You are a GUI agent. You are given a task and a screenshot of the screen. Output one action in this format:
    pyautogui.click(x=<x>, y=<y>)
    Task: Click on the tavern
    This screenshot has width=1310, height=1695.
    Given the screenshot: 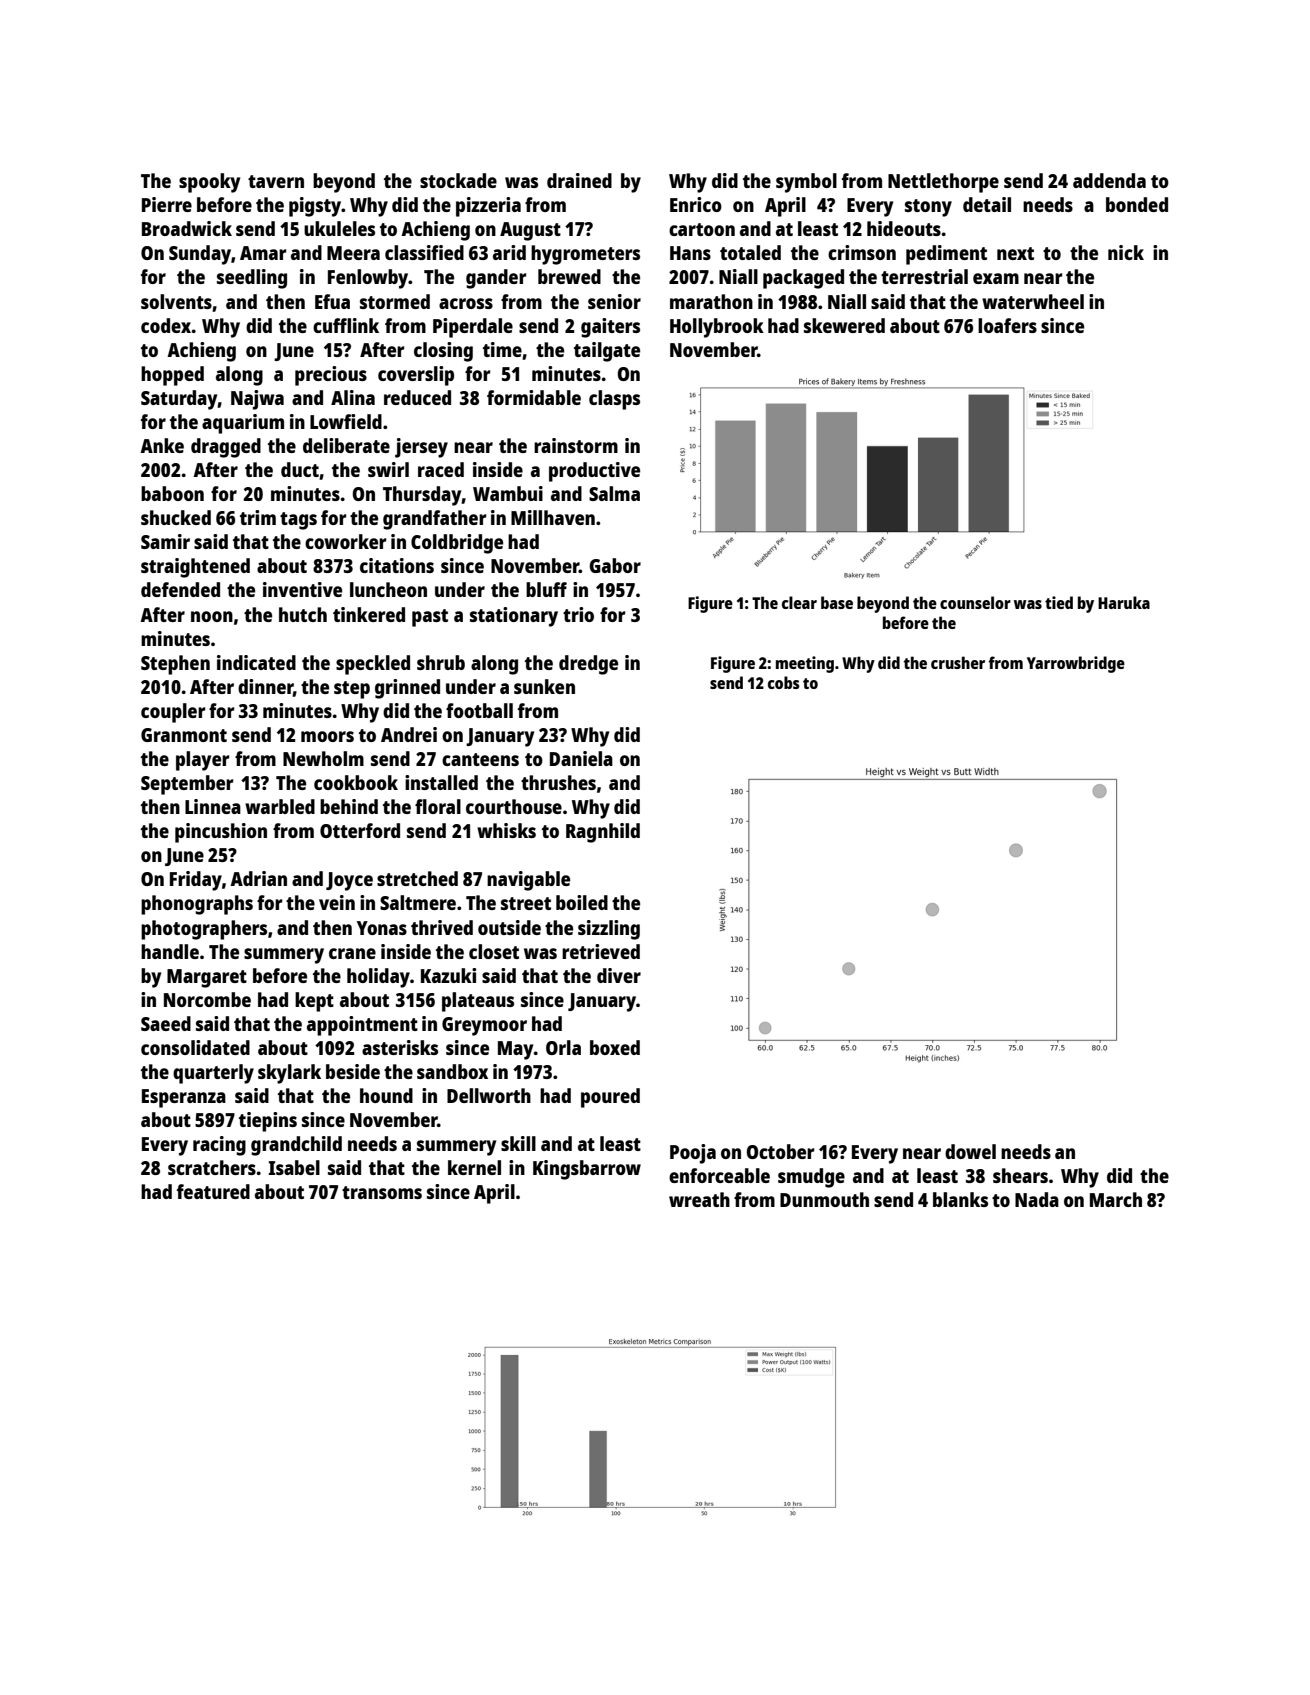 What is the action you would take?
    pyautogui.click(x=276, y=181)
